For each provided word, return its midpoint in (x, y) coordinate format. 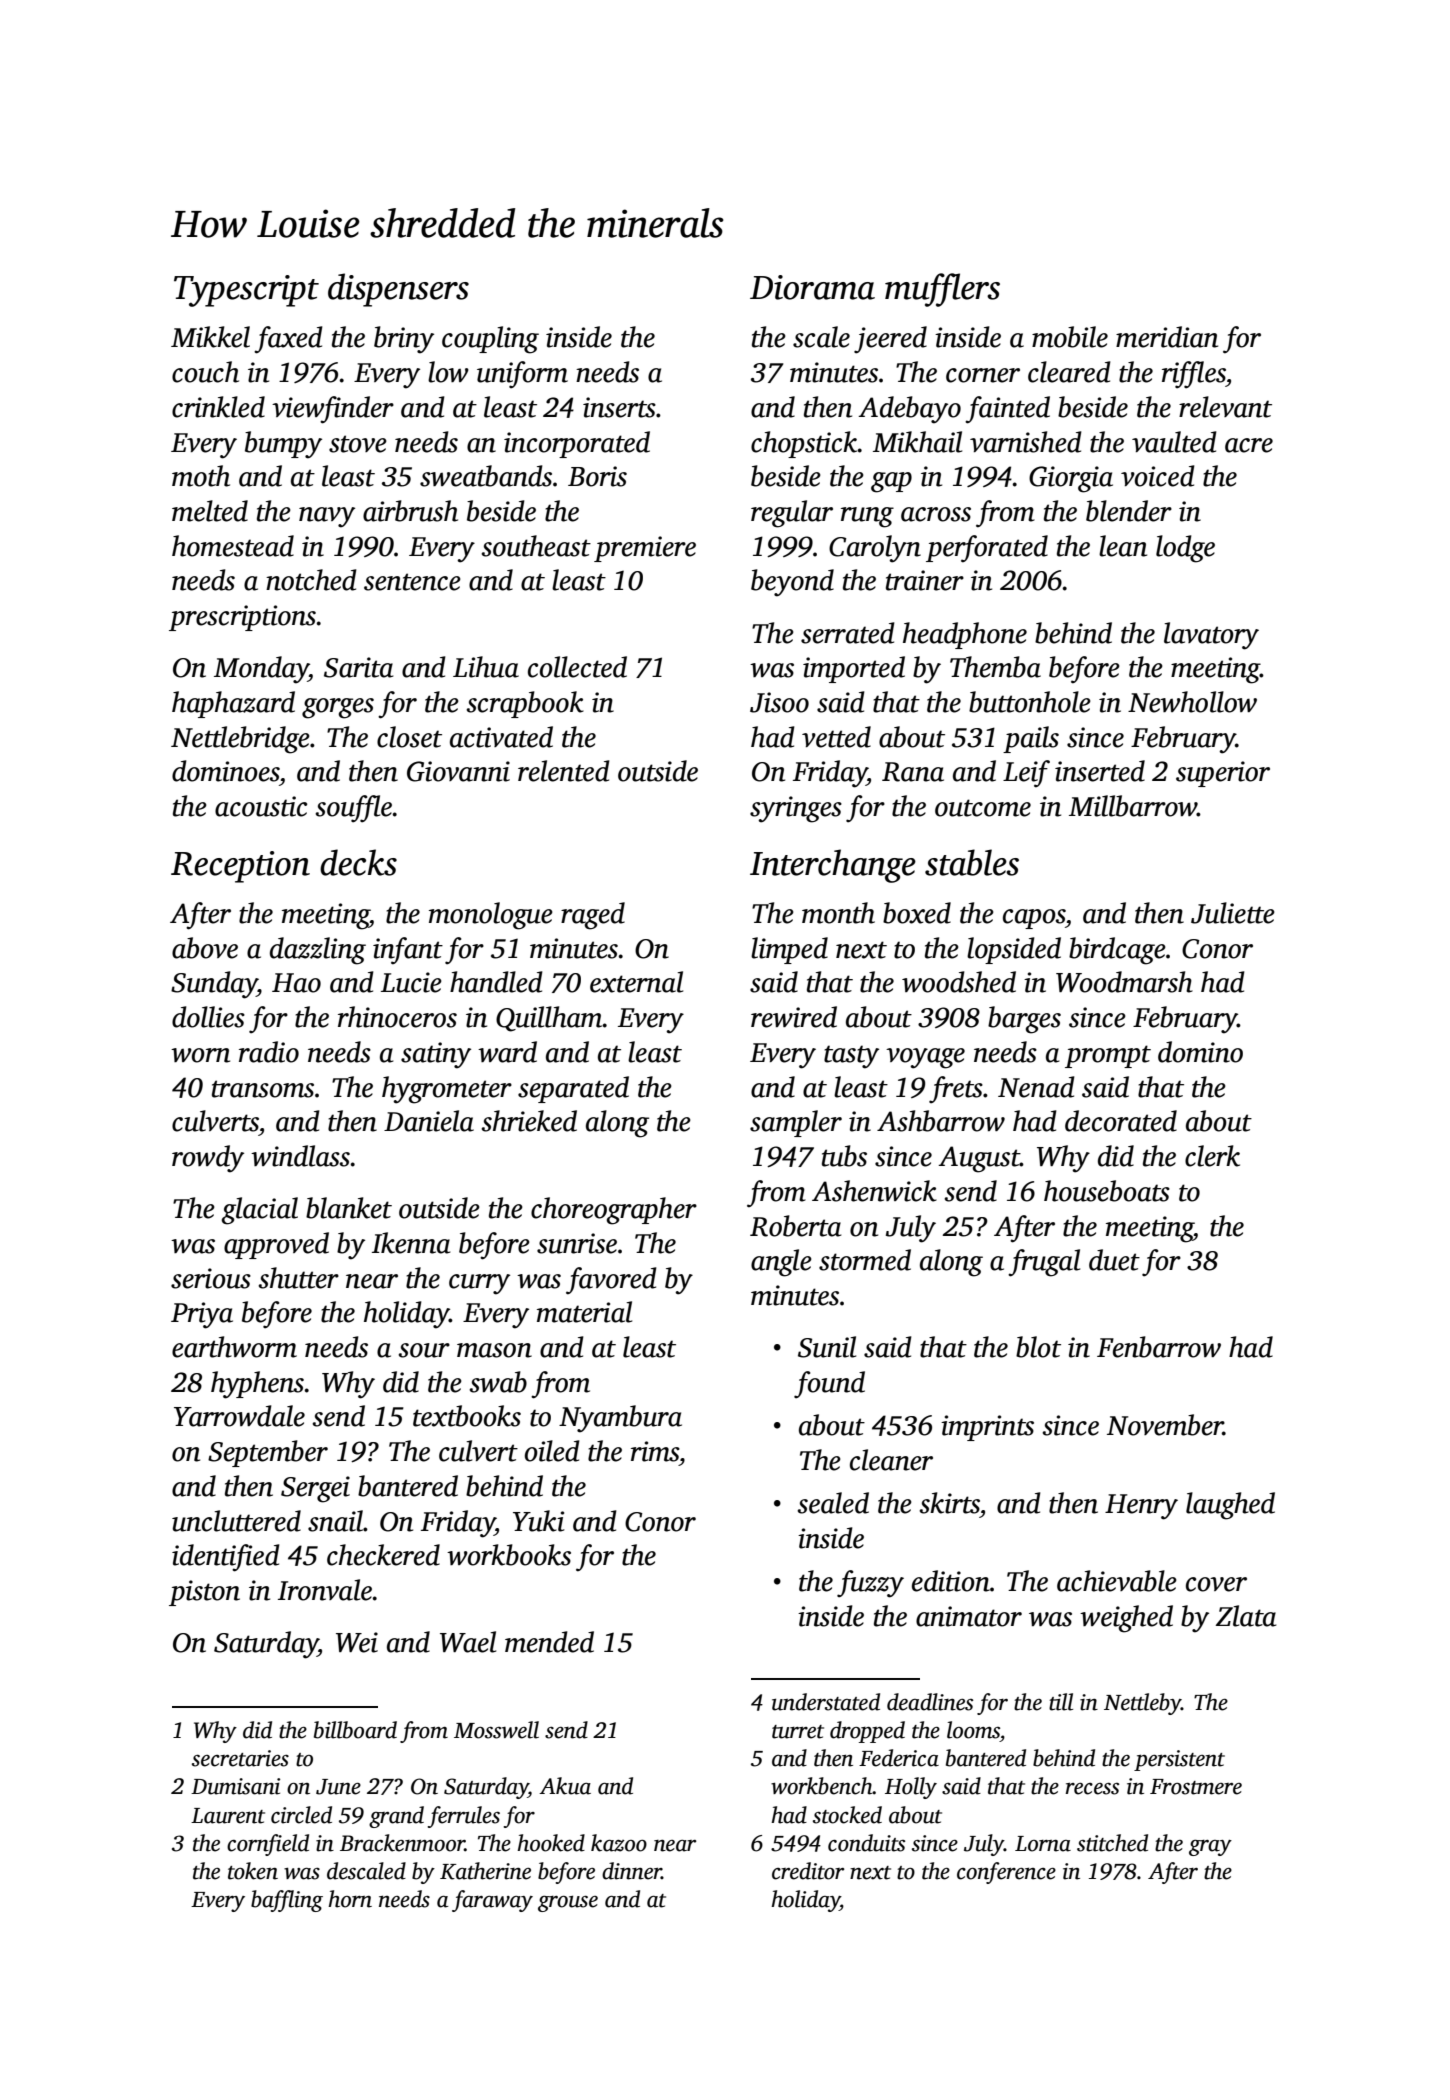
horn (350, 1899)
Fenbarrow (1159, 1347)
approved (276, 1245)
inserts (619, 407)
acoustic (261, 806)
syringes (796, 809)
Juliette (1233, 913)
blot (1038, 1347)
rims (655, 1451)
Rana (913, 772)
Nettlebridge (240, 740)
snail (335, 1521)
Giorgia (1071, 479)
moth (201, 476)
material (584, 1312)
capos (1034, 919)
